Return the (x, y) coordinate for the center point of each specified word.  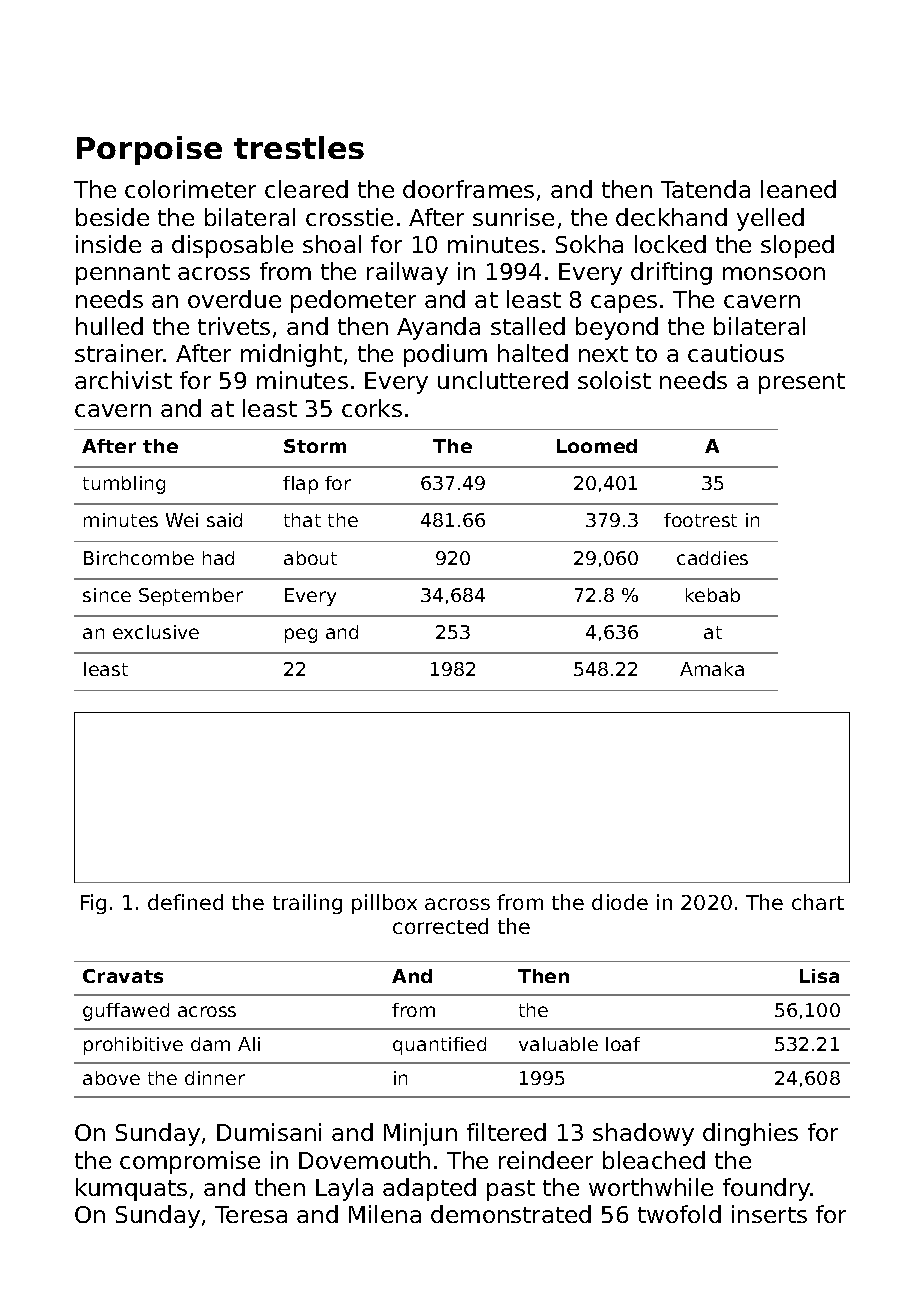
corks (372, 408)
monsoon (774, 273)
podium (445, 355)
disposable (232, 246)
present (802, 383)
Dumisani (269, 1132)
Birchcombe (139, 558)
